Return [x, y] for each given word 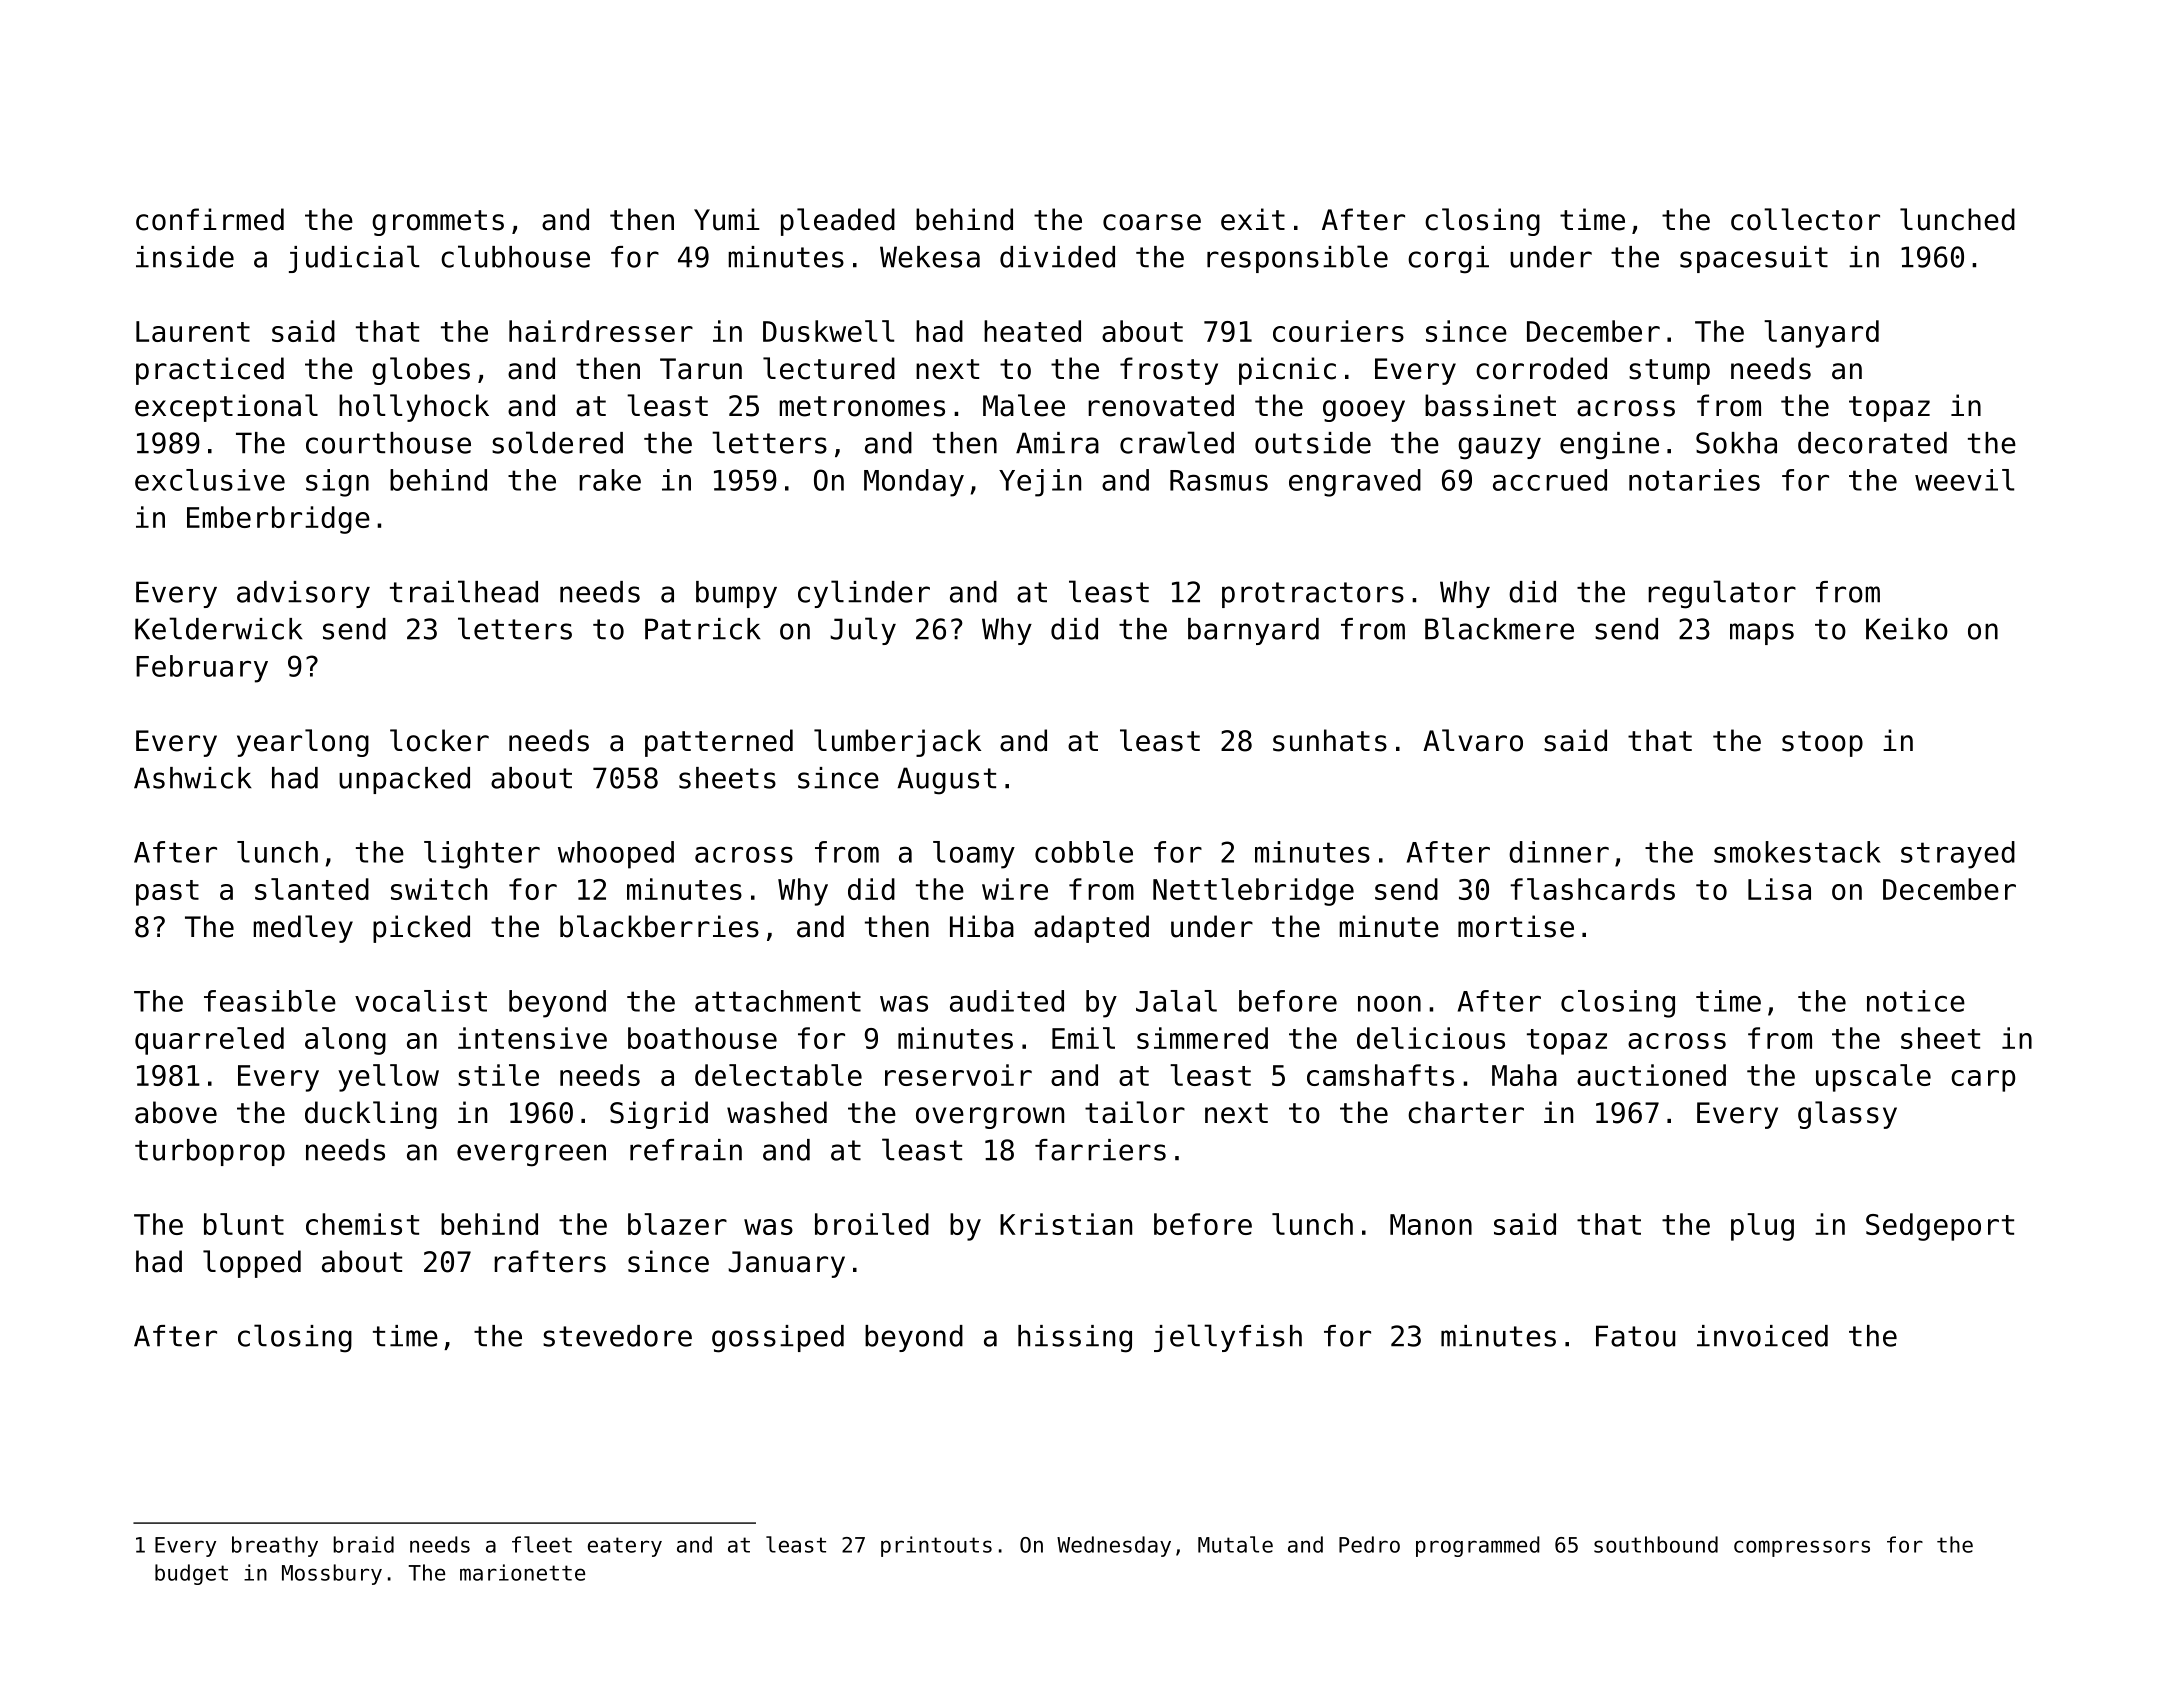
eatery [625, 1547]
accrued [1550, 480]
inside [185, 257]
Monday [914, 483]
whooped [616, 855]
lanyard [1821, 334]
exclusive [210, 480]
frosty [1169, 371]
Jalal [1176, 1001]
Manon [1431, 1224]
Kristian [1066, 1224]
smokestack [1797, 852]
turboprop [210, 1152]
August [946, 781]
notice [1916, 1001]
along [345, 1041]
